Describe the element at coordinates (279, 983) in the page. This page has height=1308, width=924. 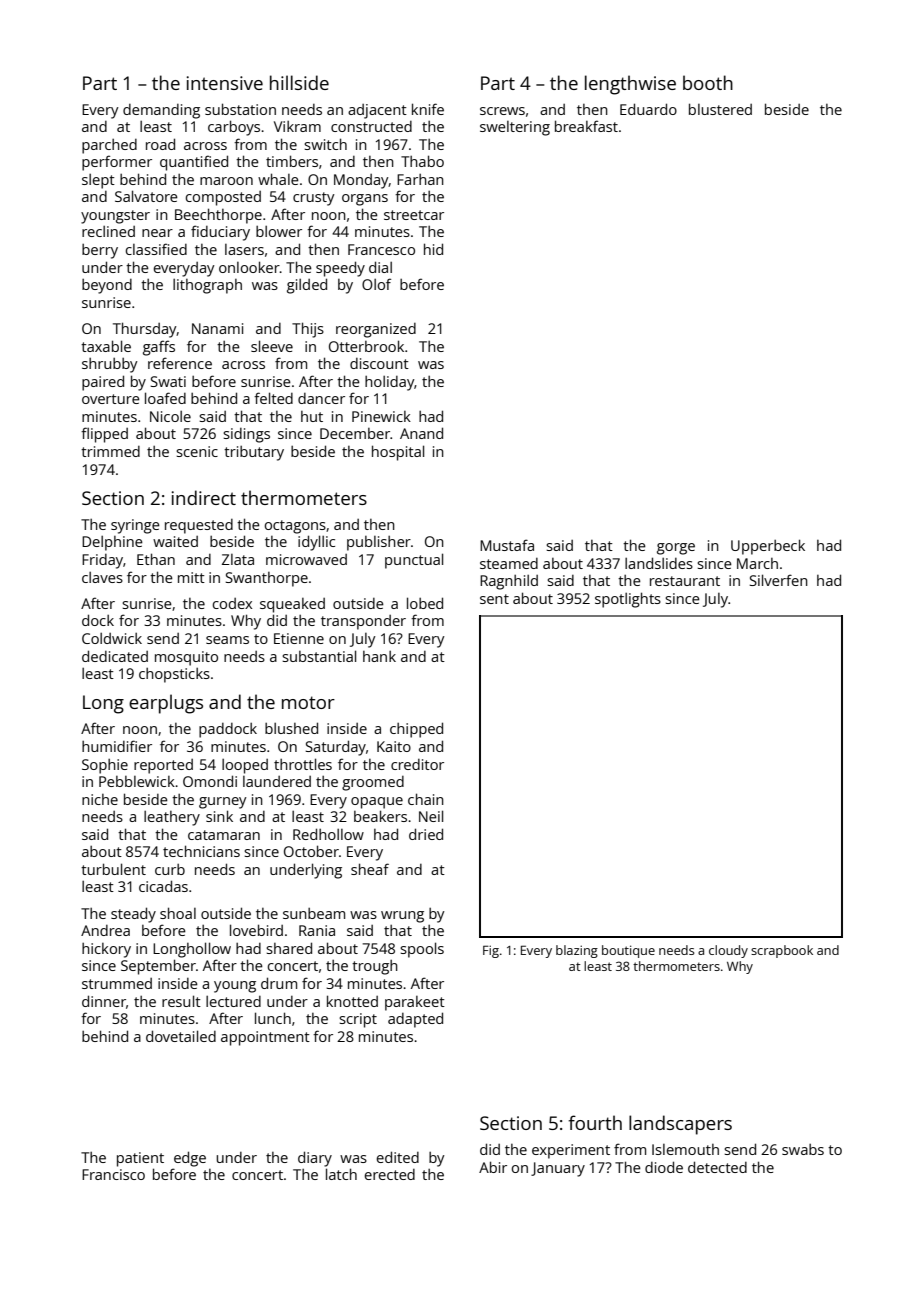
I see `drum` at that location.
